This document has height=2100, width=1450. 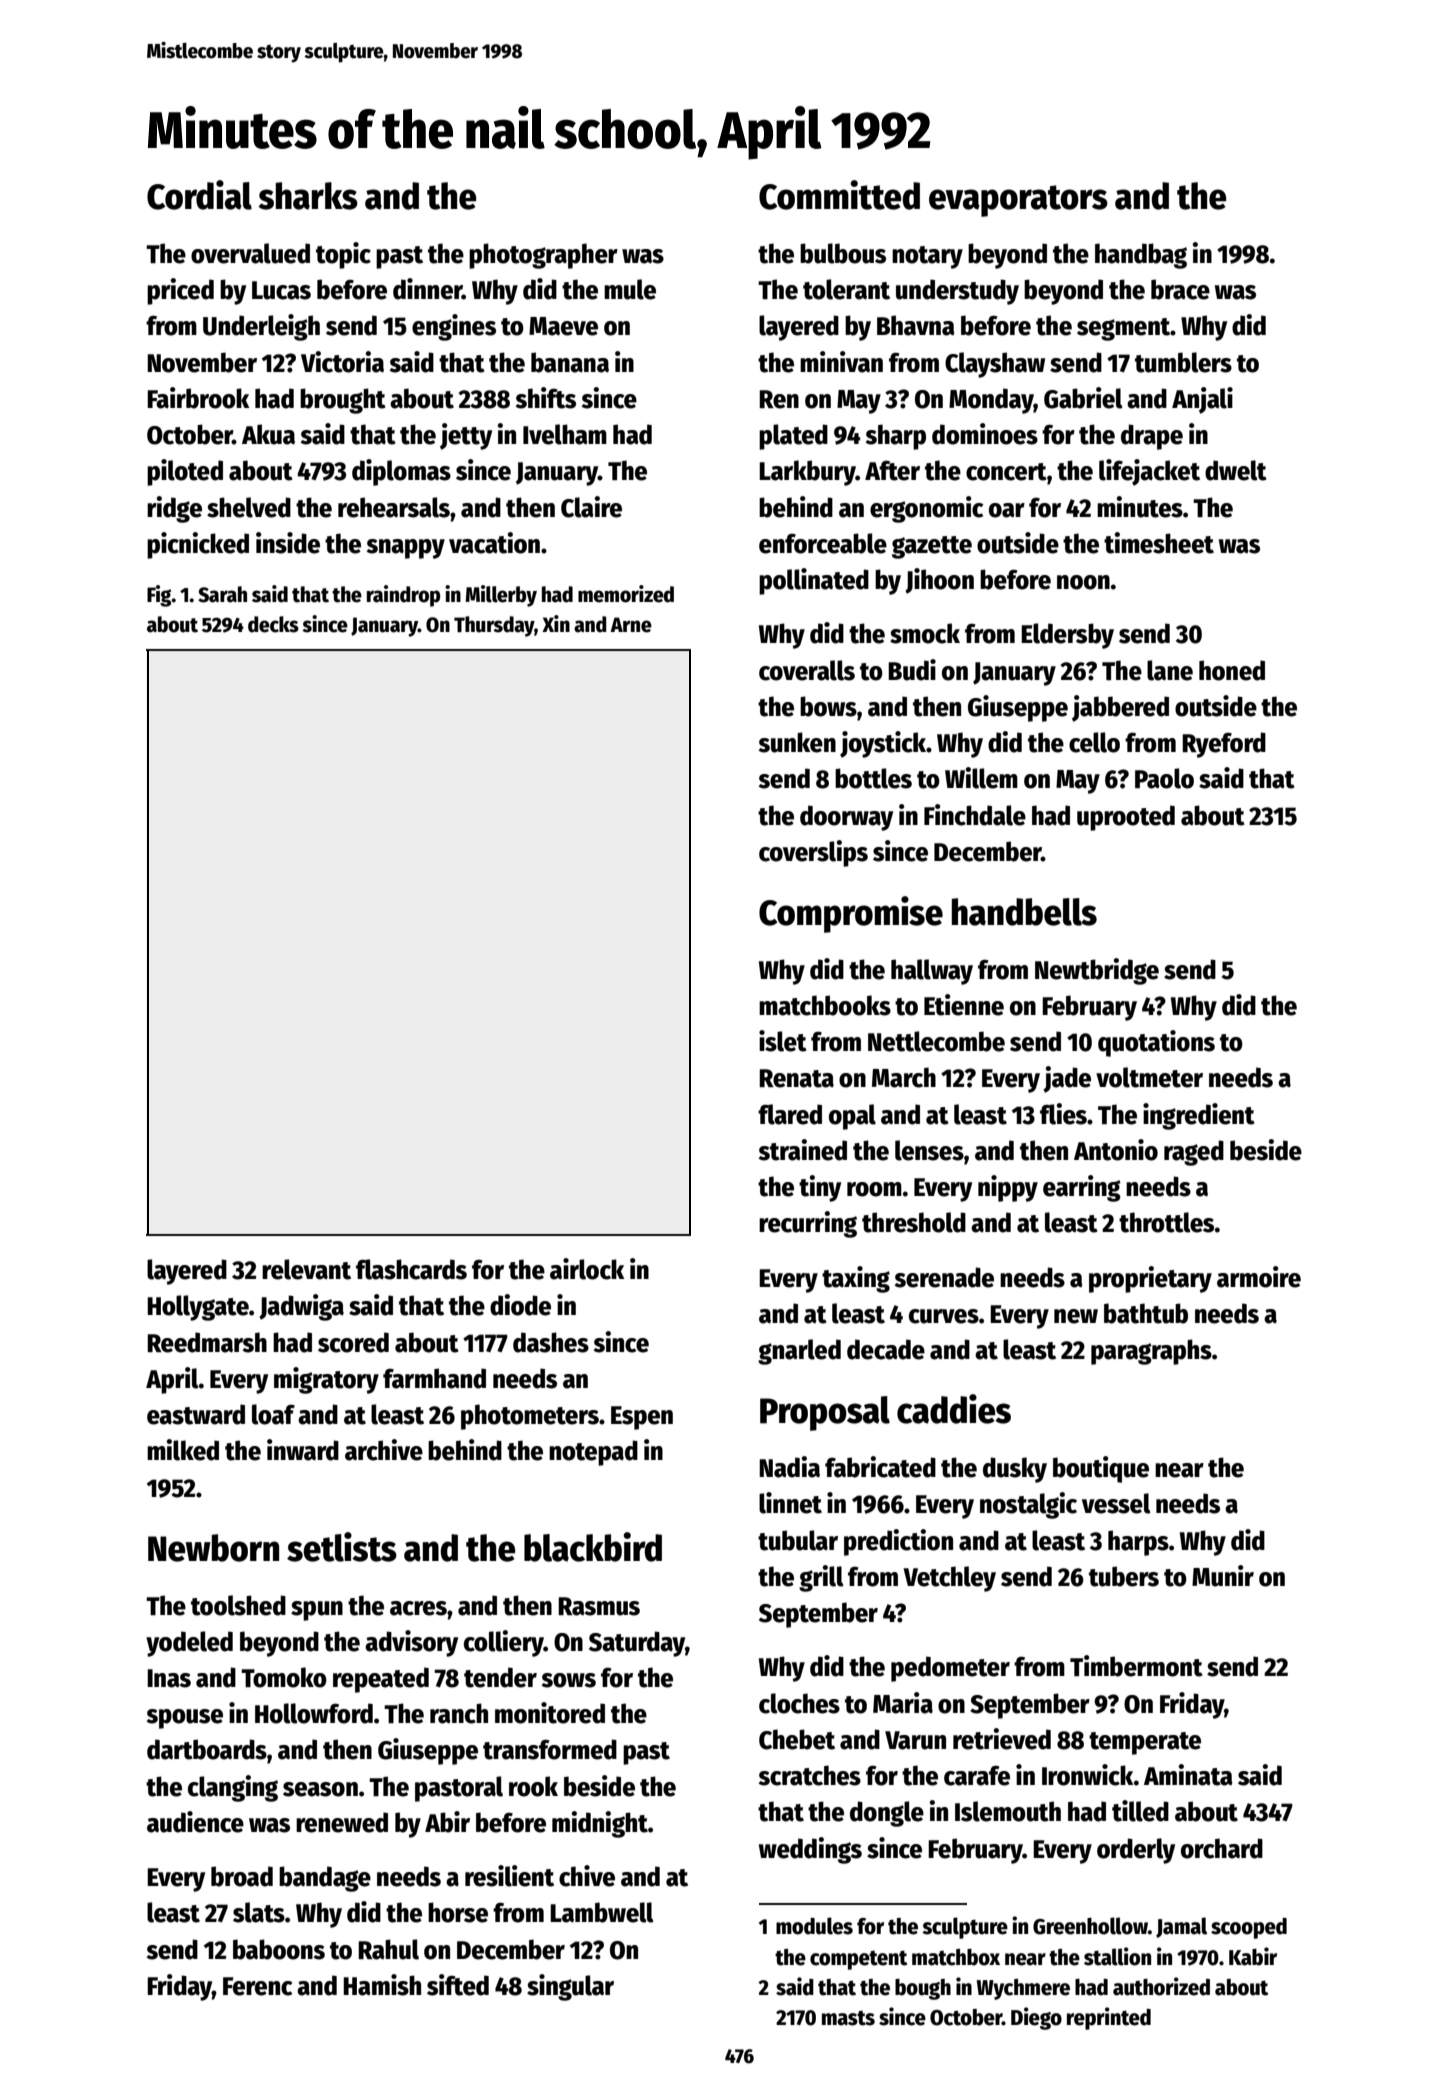 I want to click on evaporators, so click(x=1018, y=201).
